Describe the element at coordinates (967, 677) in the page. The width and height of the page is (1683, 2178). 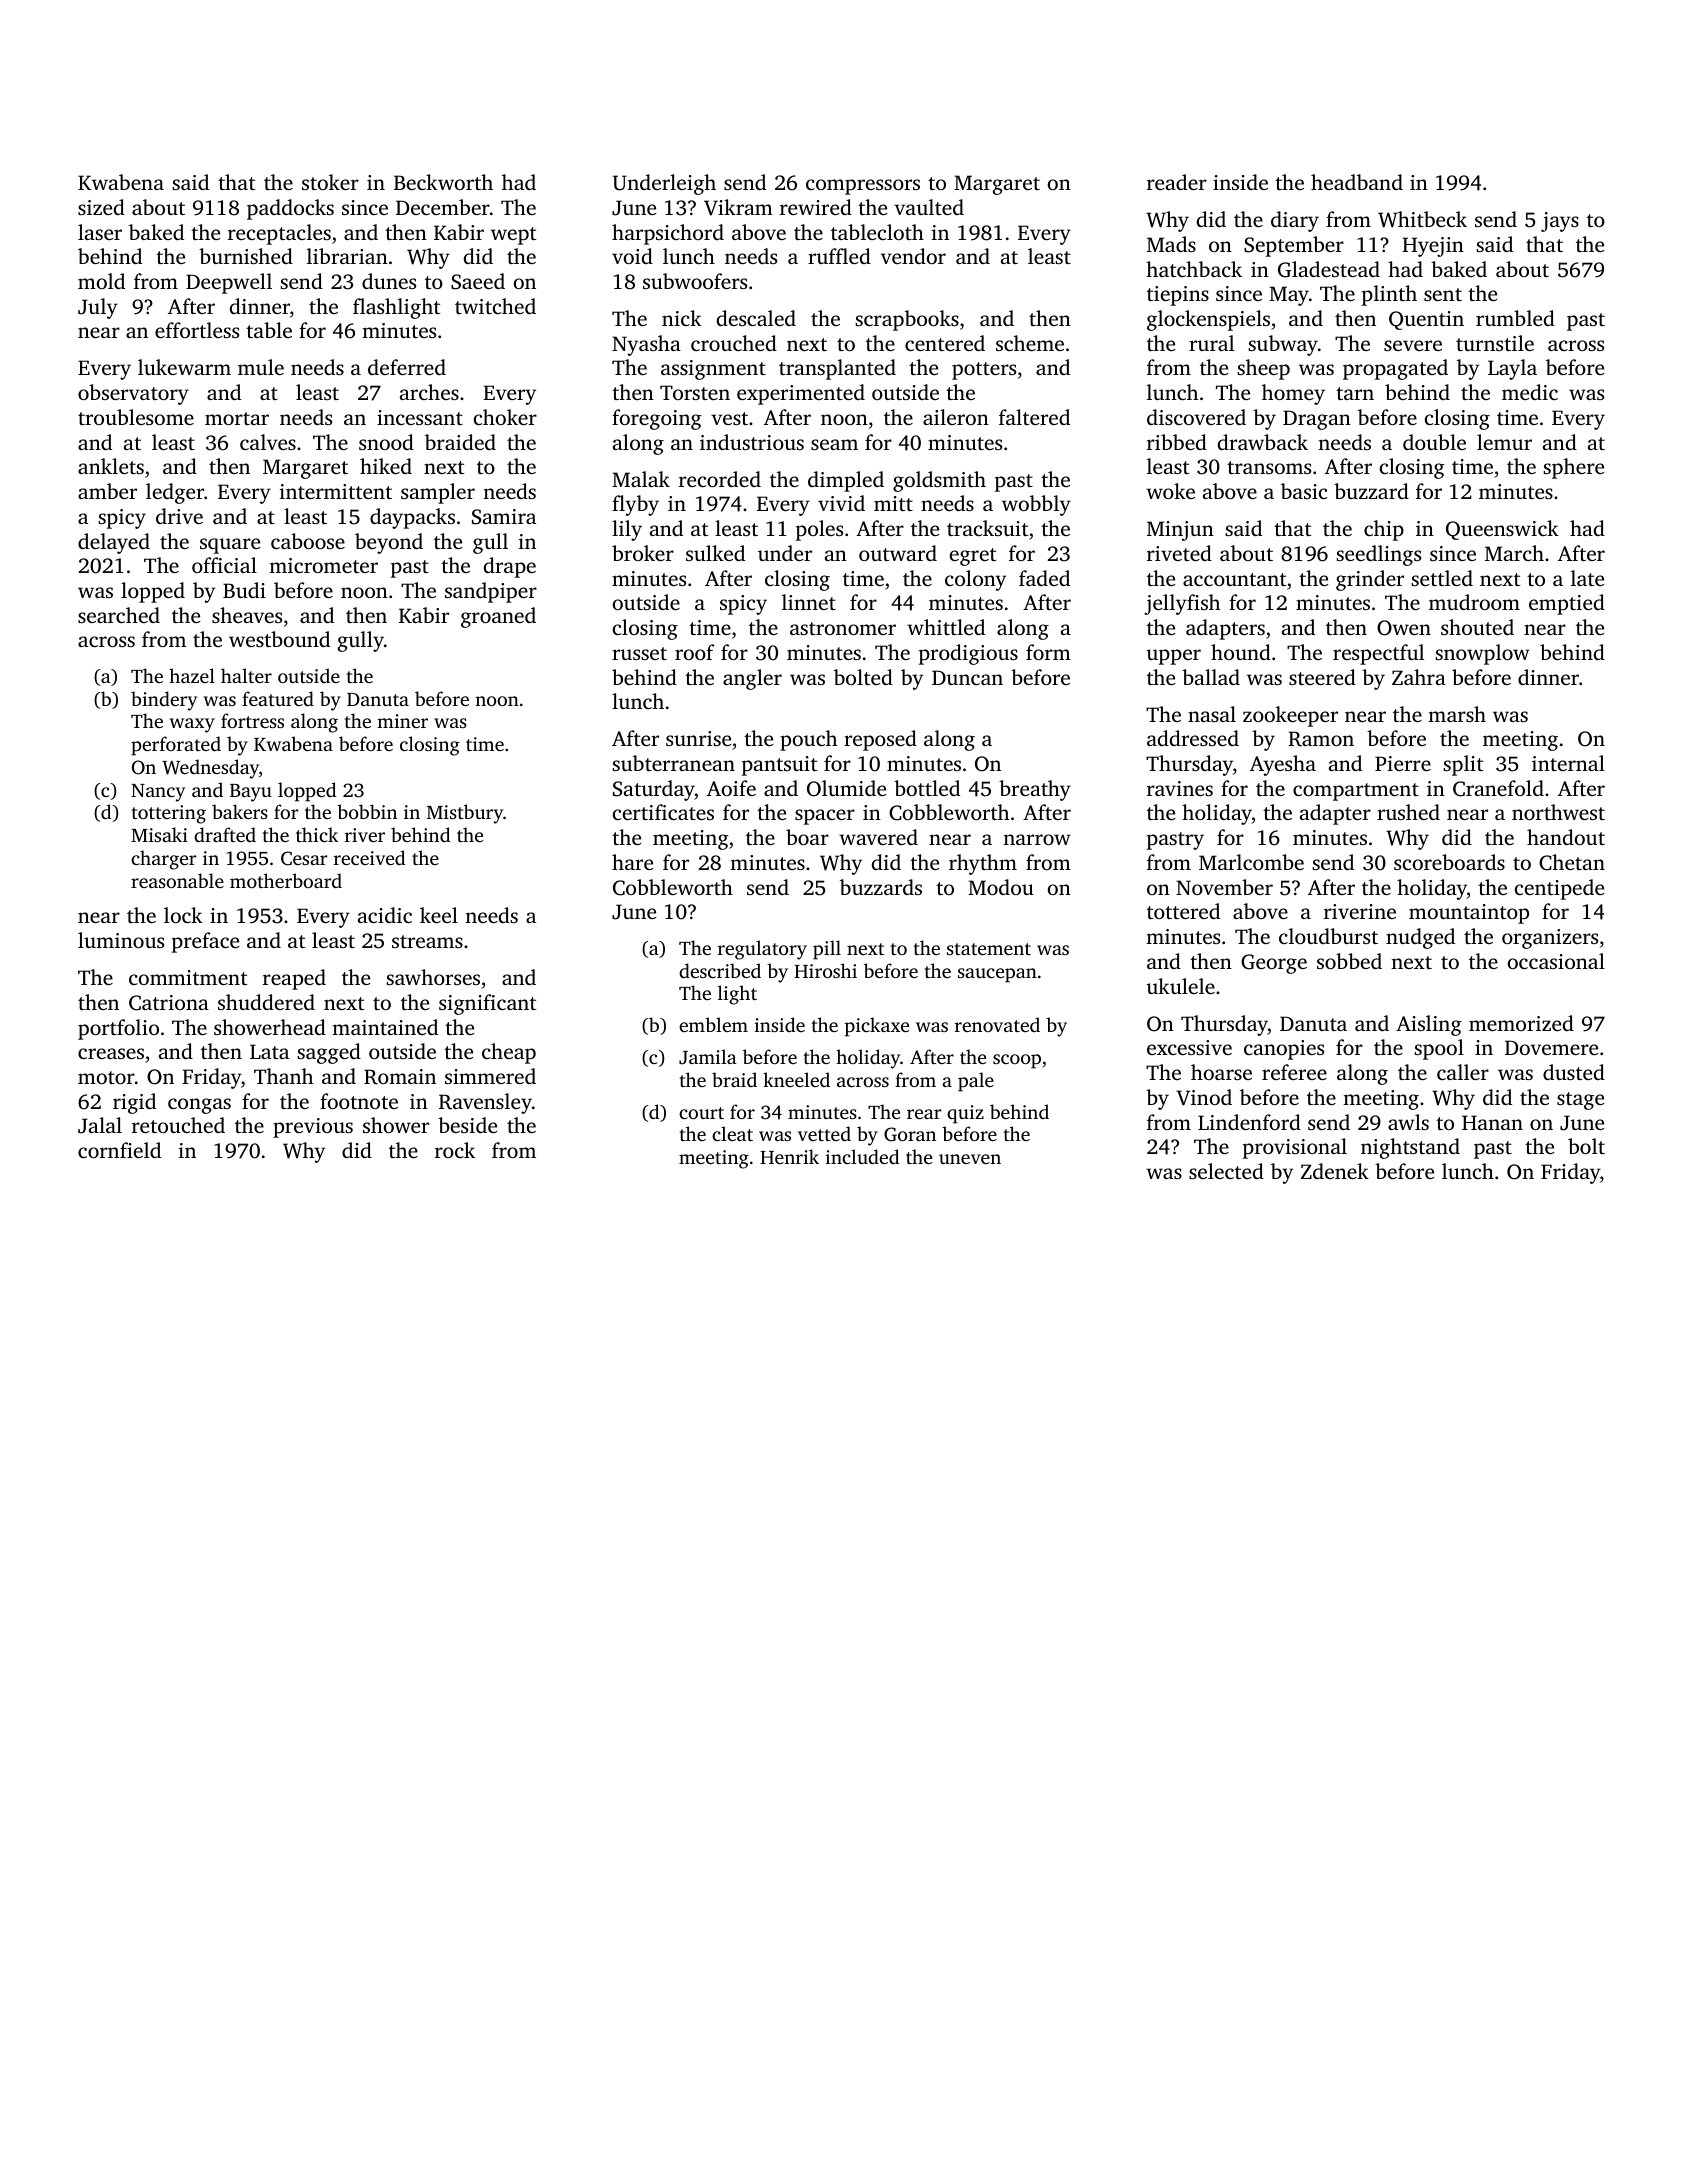
I see `Duncan` at that location.
